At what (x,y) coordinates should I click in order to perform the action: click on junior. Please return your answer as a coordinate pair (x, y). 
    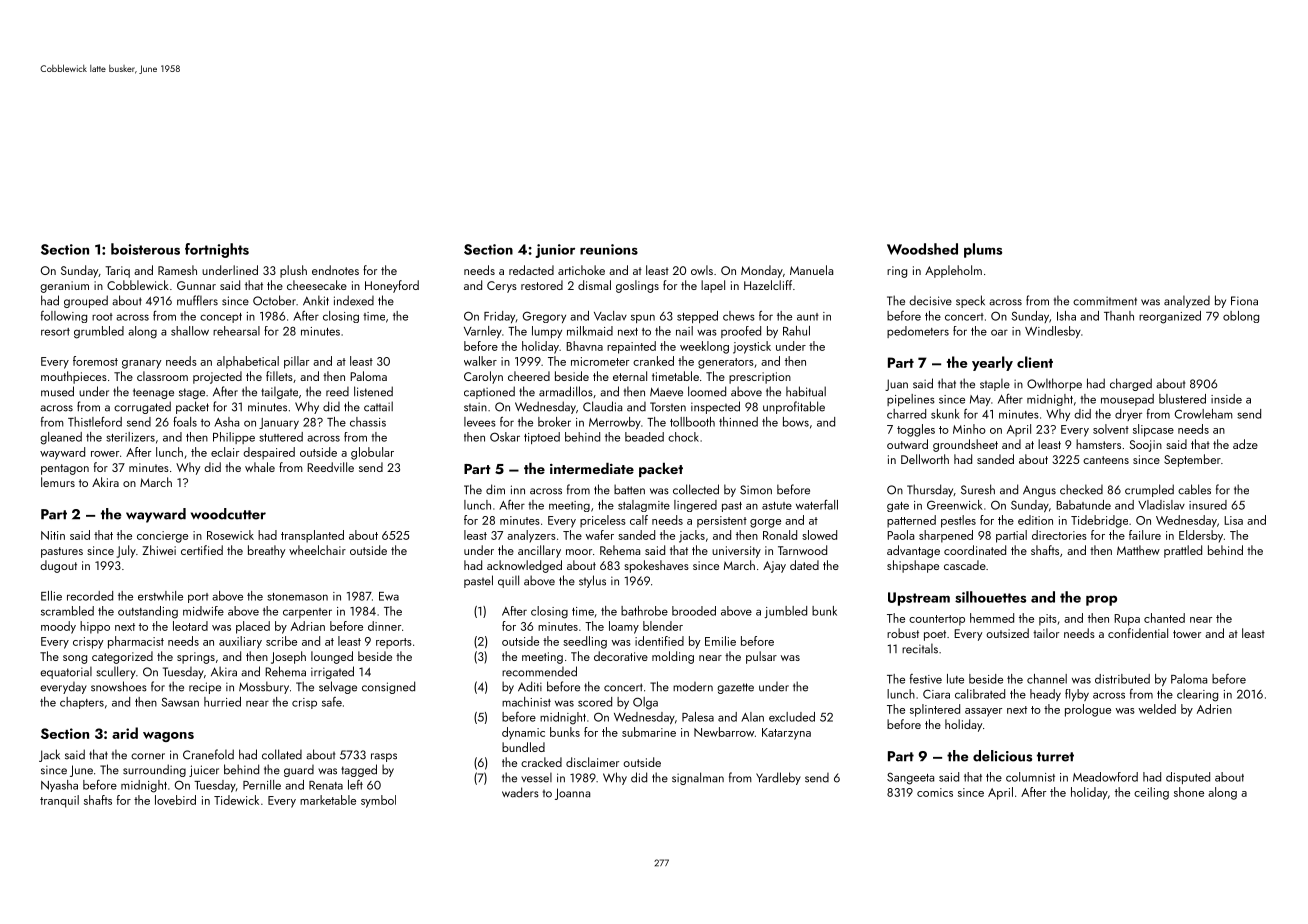
    Looking at the image, I should click on (555, 251).
